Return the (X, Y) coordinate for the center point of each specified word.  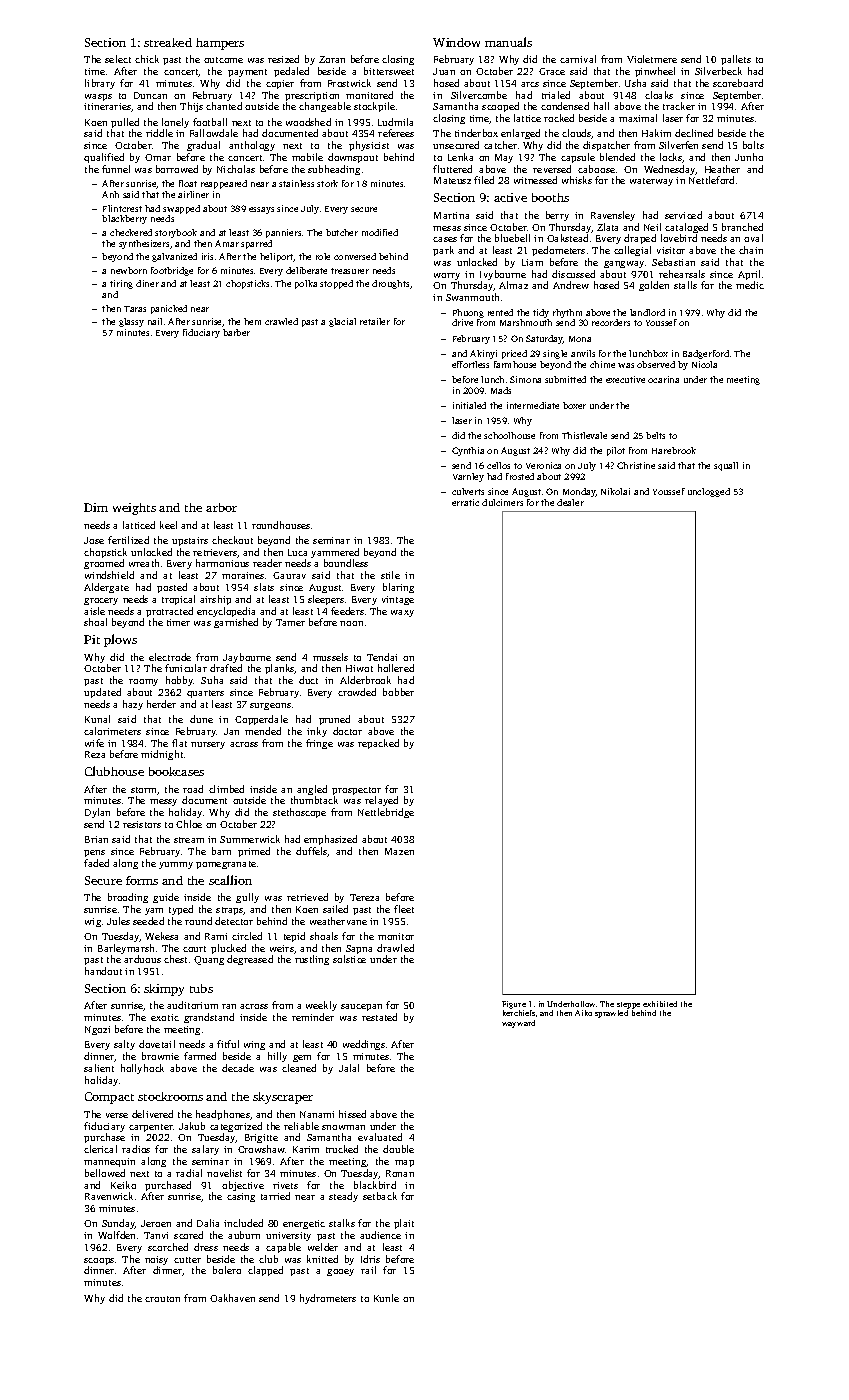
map (404, 1163)
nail (155, 321)
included (243, 1223)
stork (327, 183)
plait (404, 1224)
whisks (577, 180)
